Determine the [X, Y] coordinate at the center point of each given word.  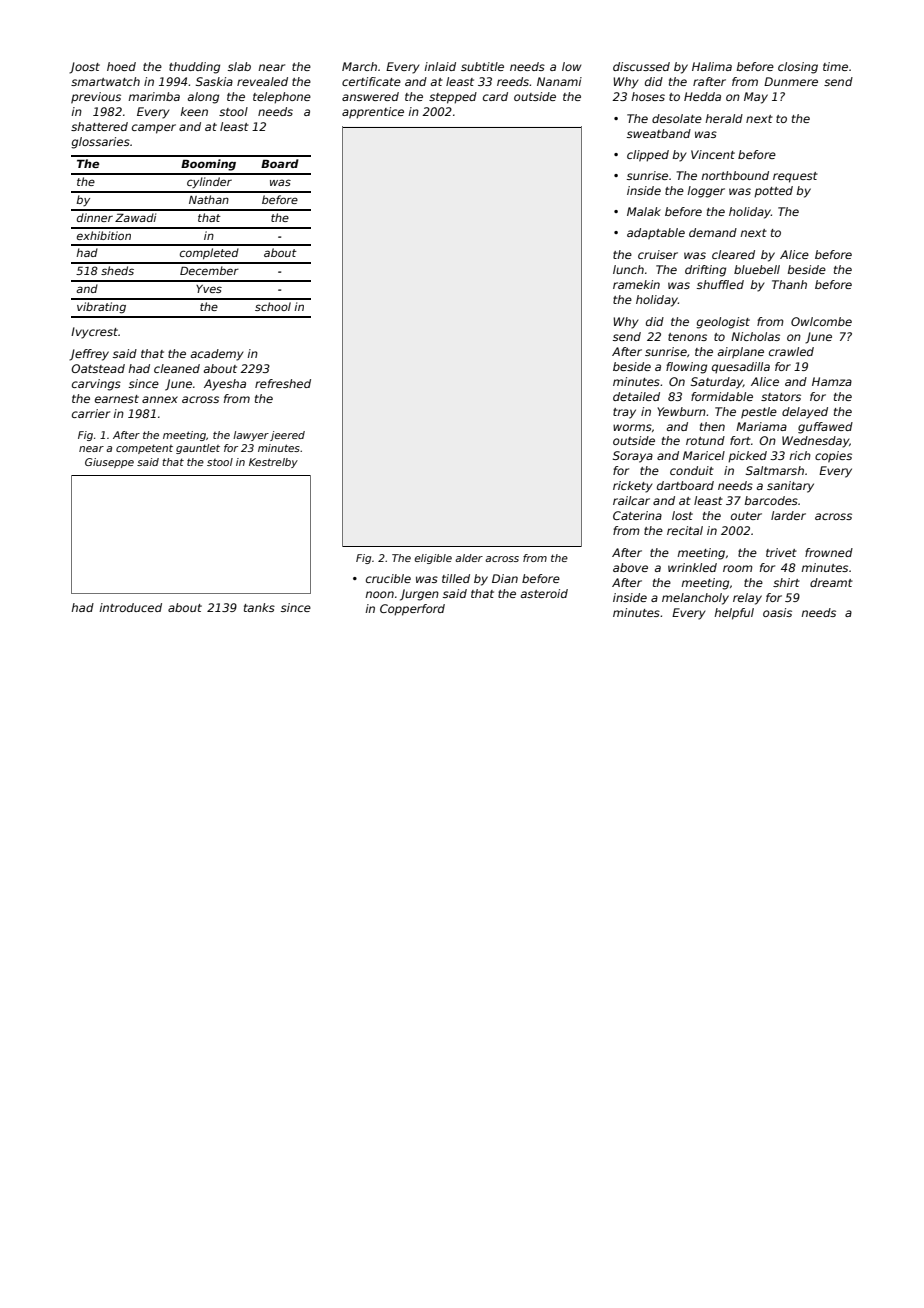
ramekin [636, 284]
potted [773, 192]
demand [713, 232]
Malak [644, 211]
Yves [209, 289]
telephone [282, 98]
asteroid [544, 593]
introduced [130, 607]
